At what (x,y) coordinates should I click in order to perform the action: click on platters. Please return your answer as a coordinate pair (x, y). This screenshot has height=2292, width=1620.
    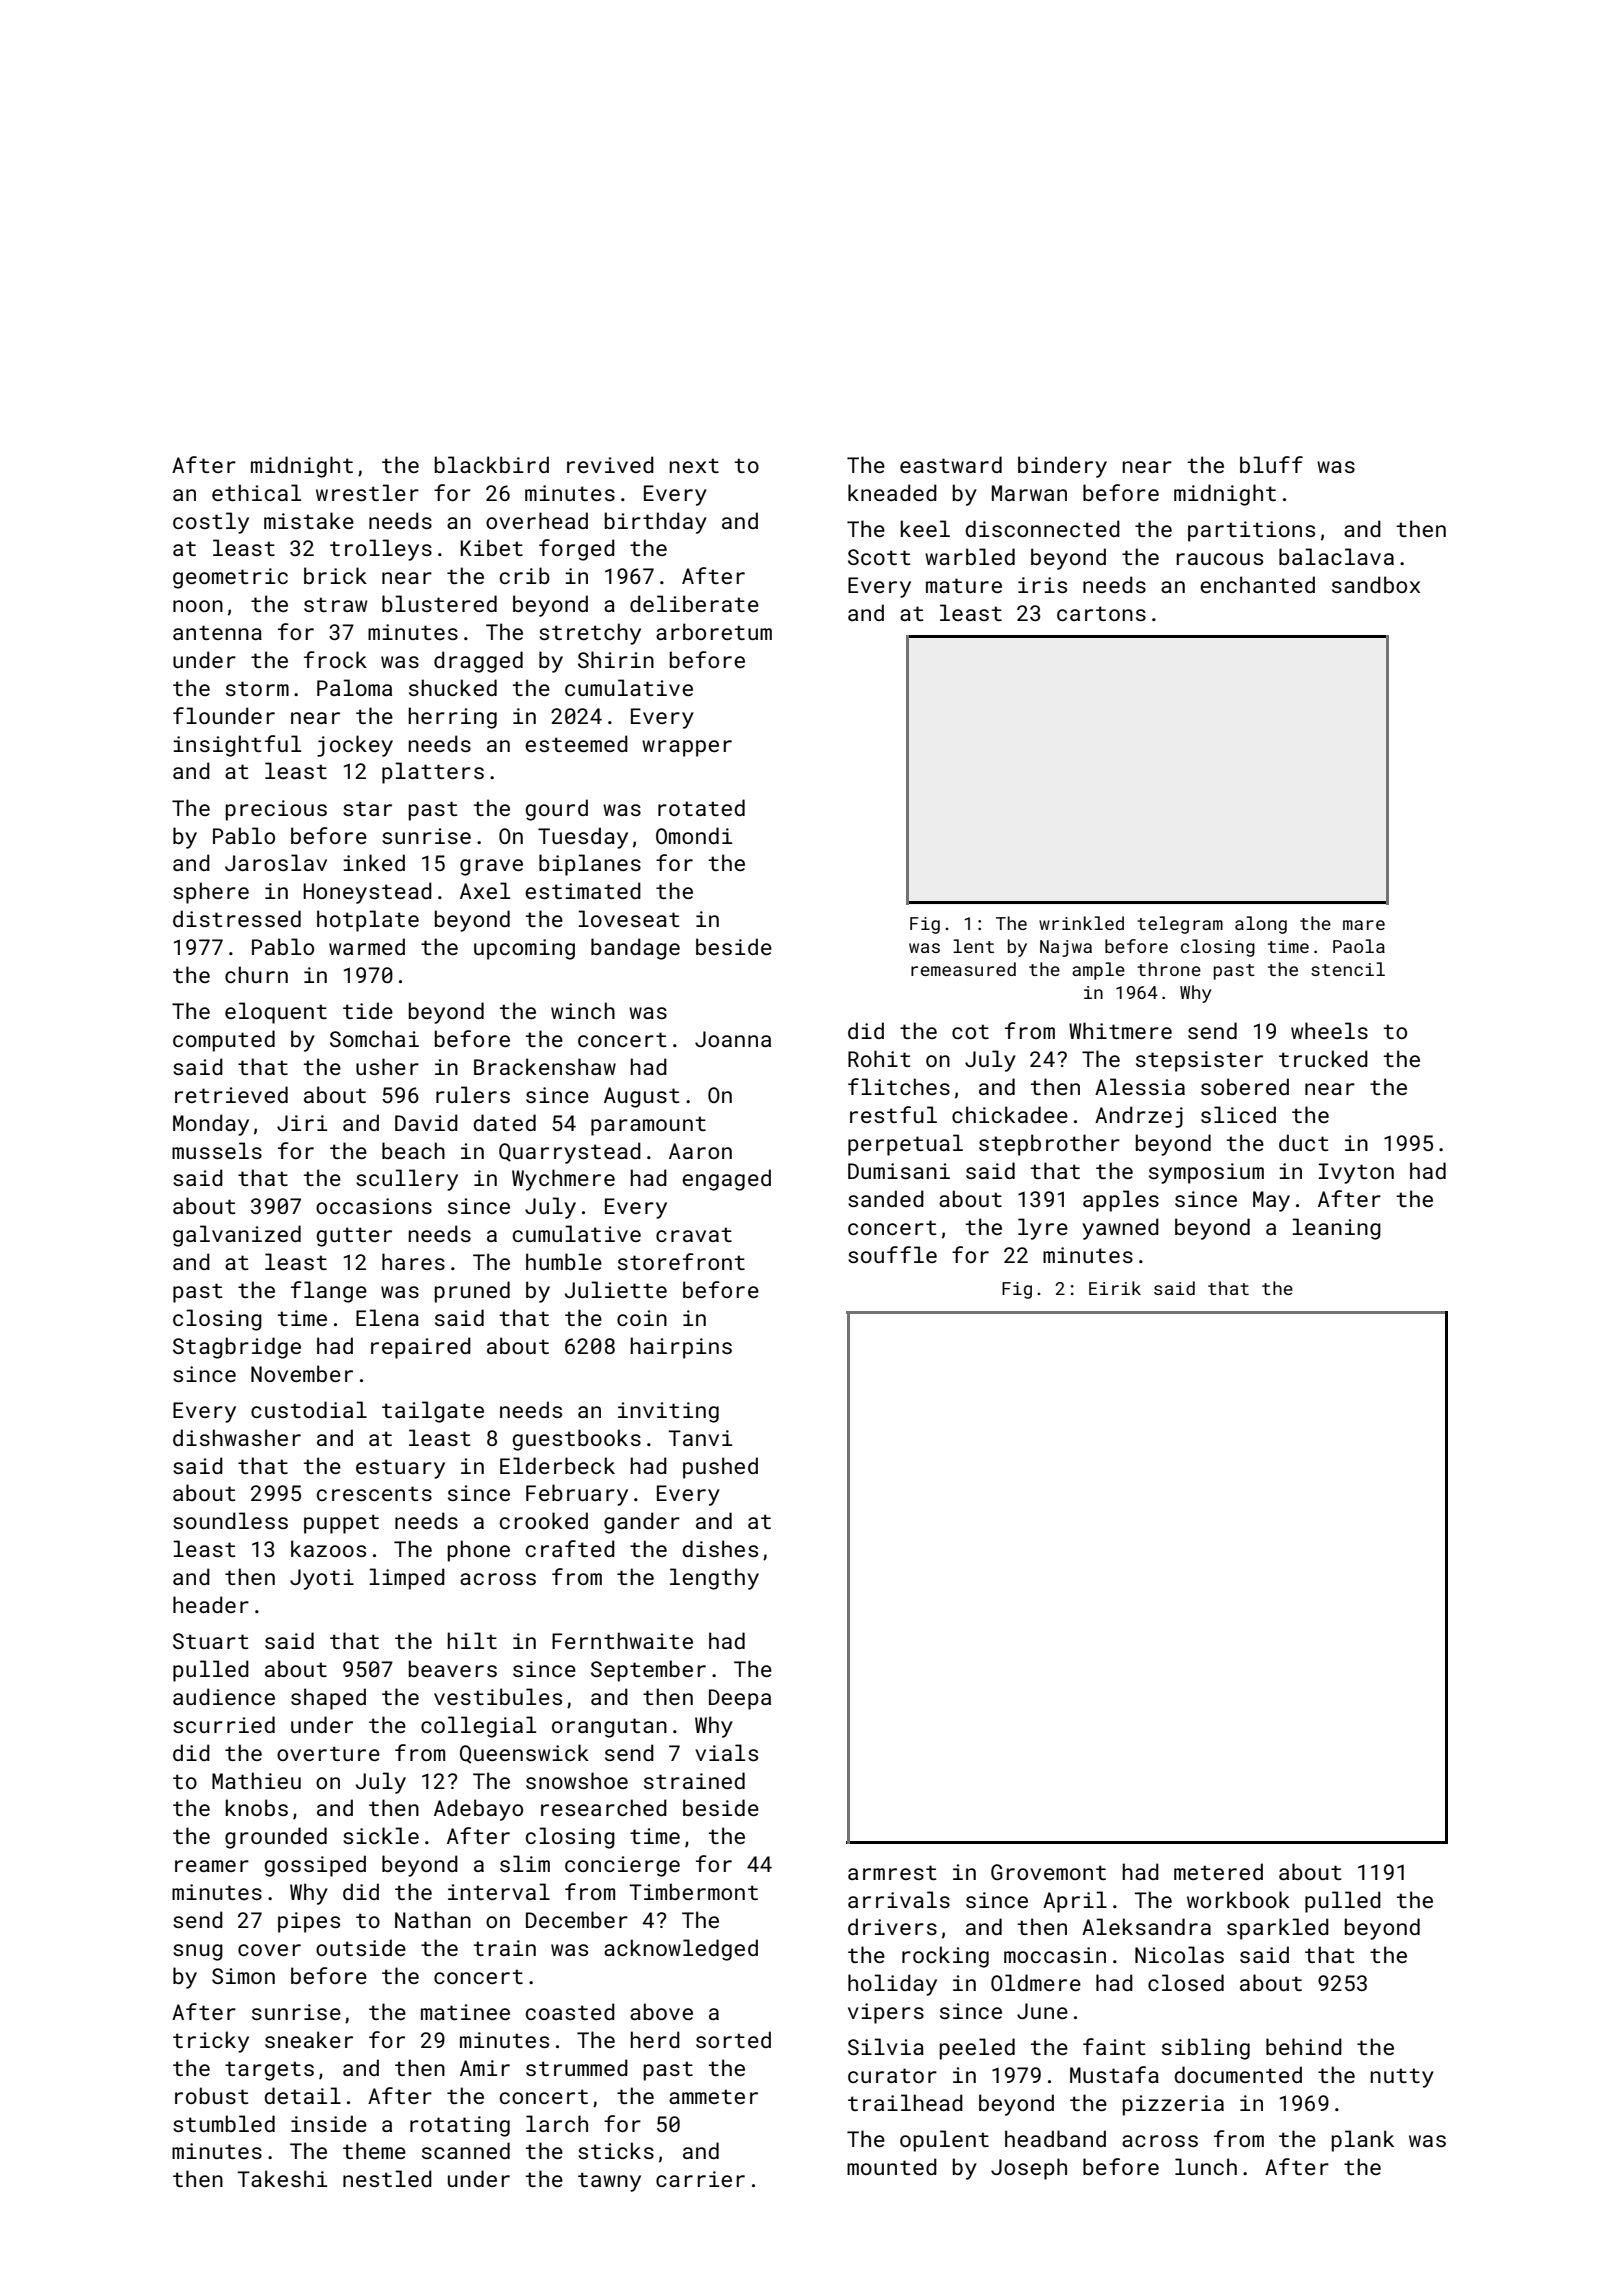
    Looking at the image, I should click on (433, 773).
